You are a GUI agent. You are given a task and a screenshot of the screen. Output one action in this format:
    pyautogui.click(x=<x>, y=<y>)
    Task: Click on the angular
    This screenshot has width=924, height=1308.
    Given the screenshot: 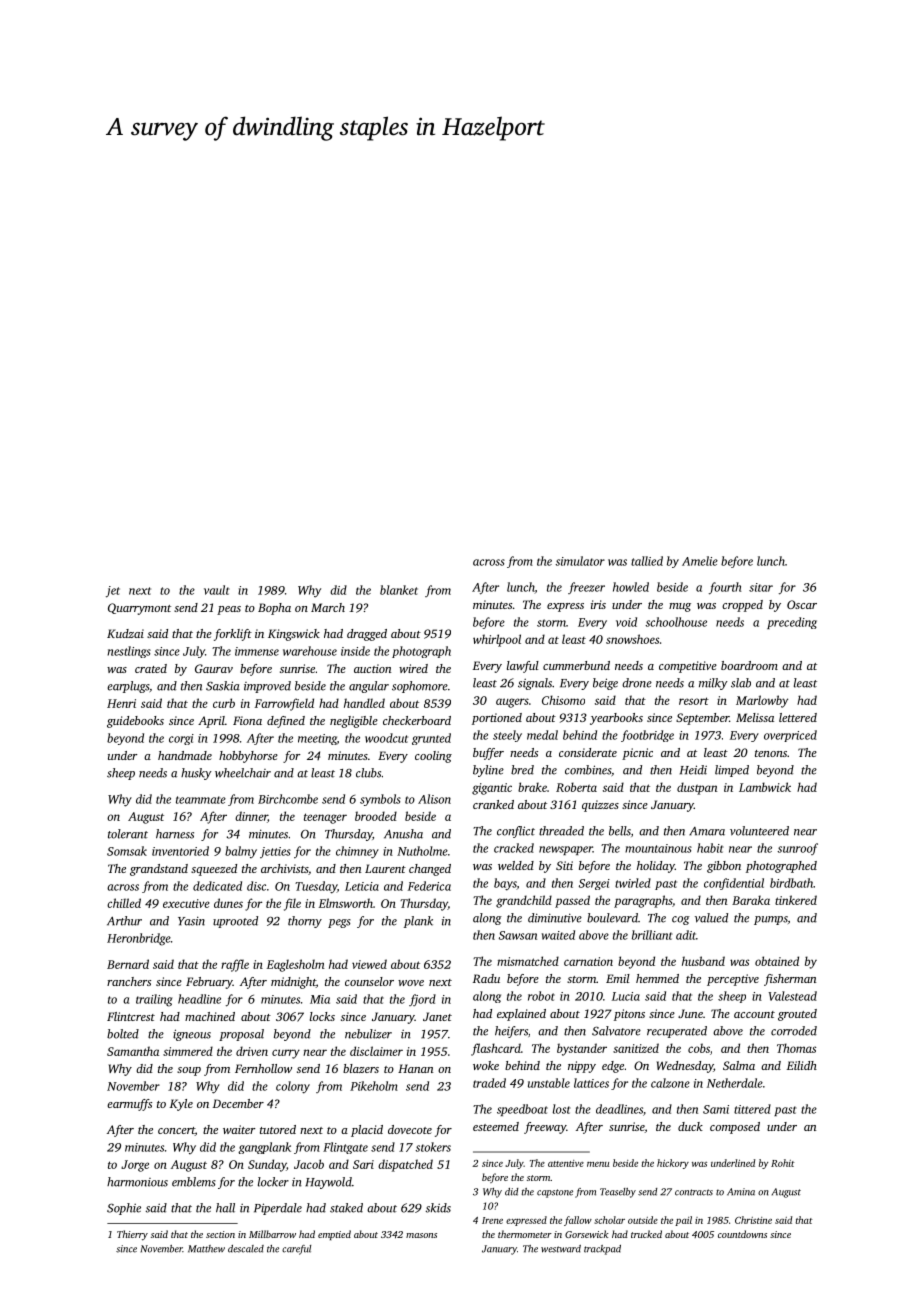 What is the action you would take?
    pyautogui.click(x=369, y=687)
